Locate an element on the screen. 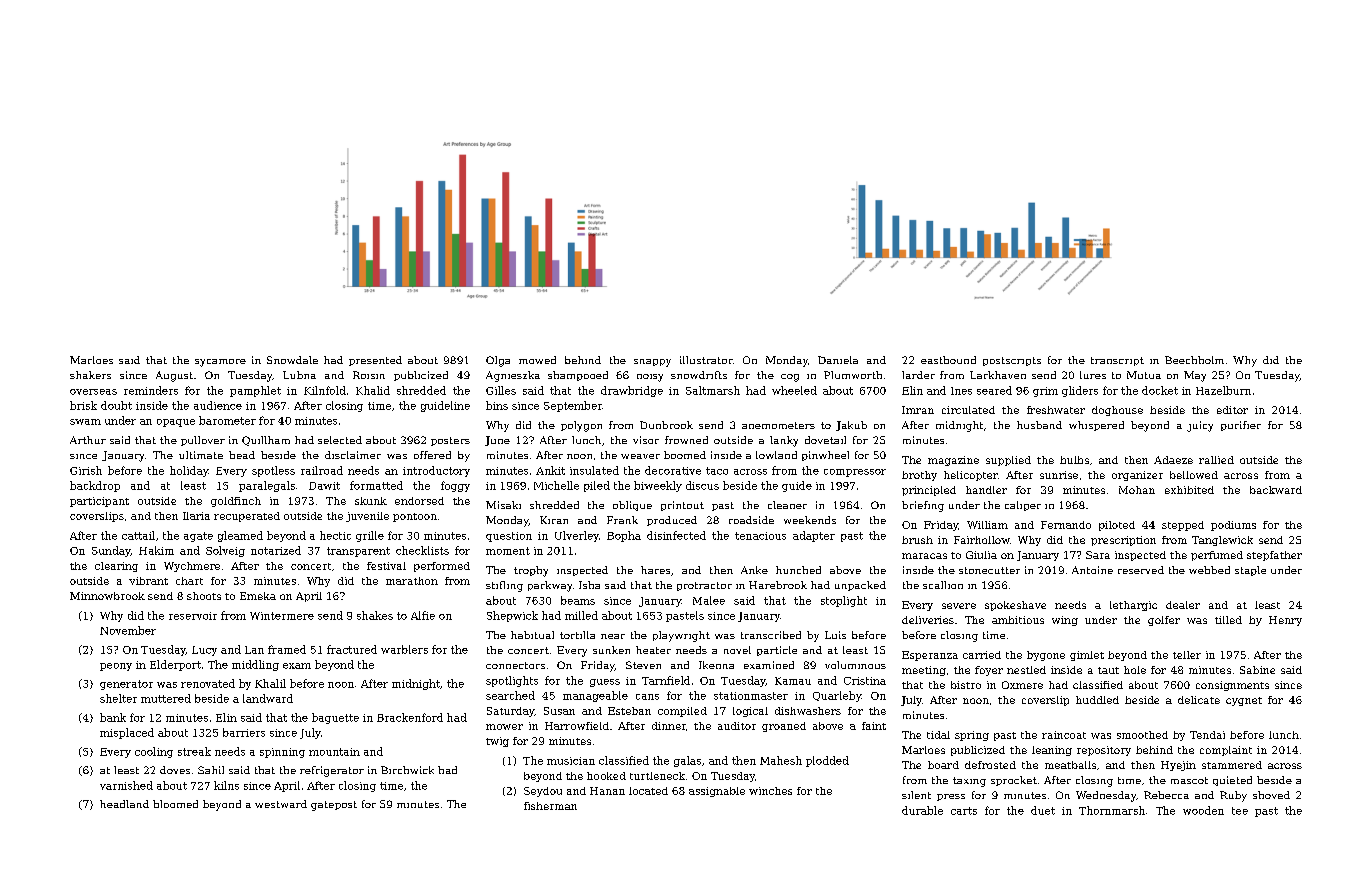 The width and height of the screenshot is (1372, 887). prescription is located at coordinates (1123, 541).
